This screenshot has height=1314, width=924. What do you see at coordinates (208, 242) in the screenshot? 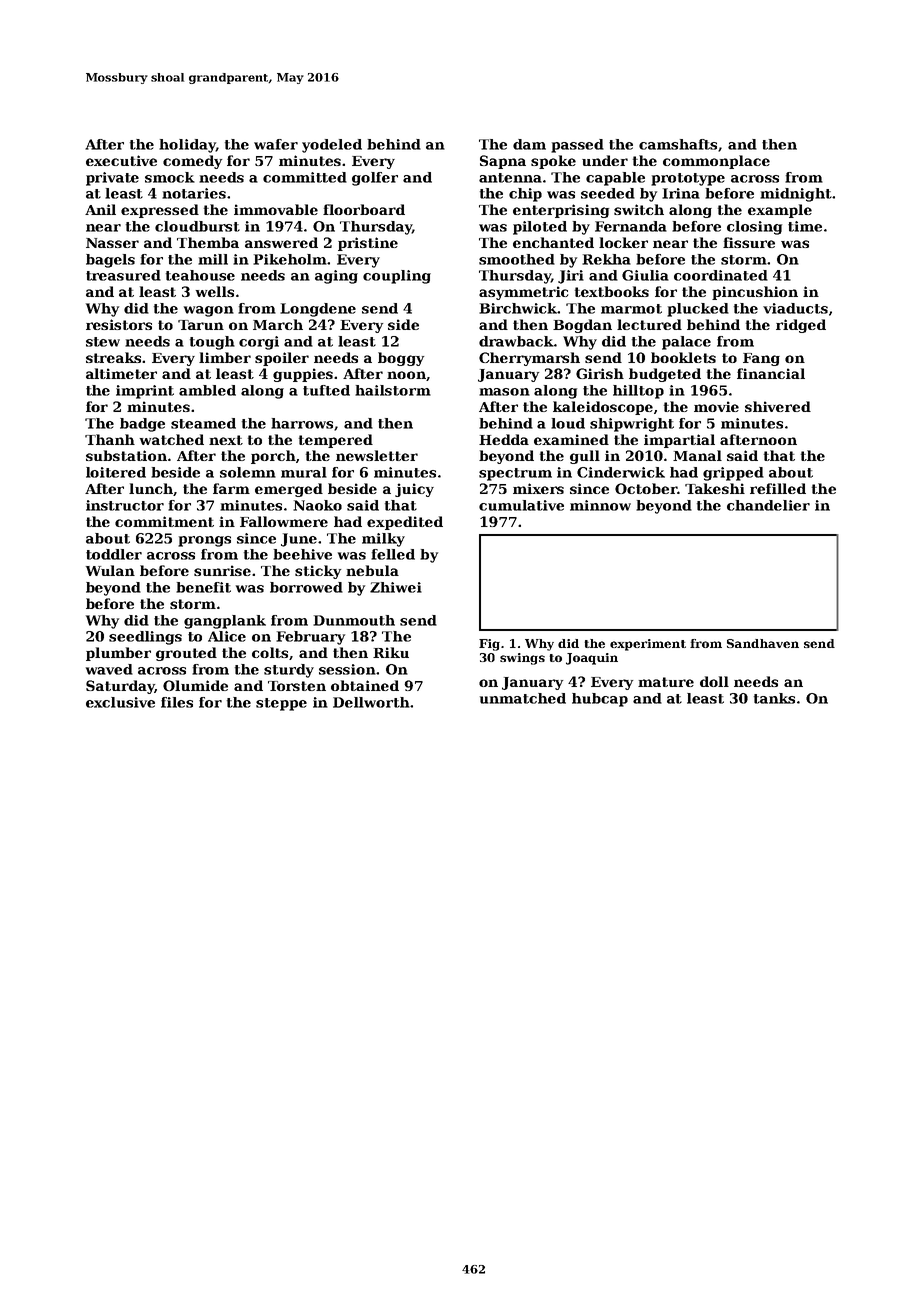
I see `Themba` at bounding box center [208, 242].
